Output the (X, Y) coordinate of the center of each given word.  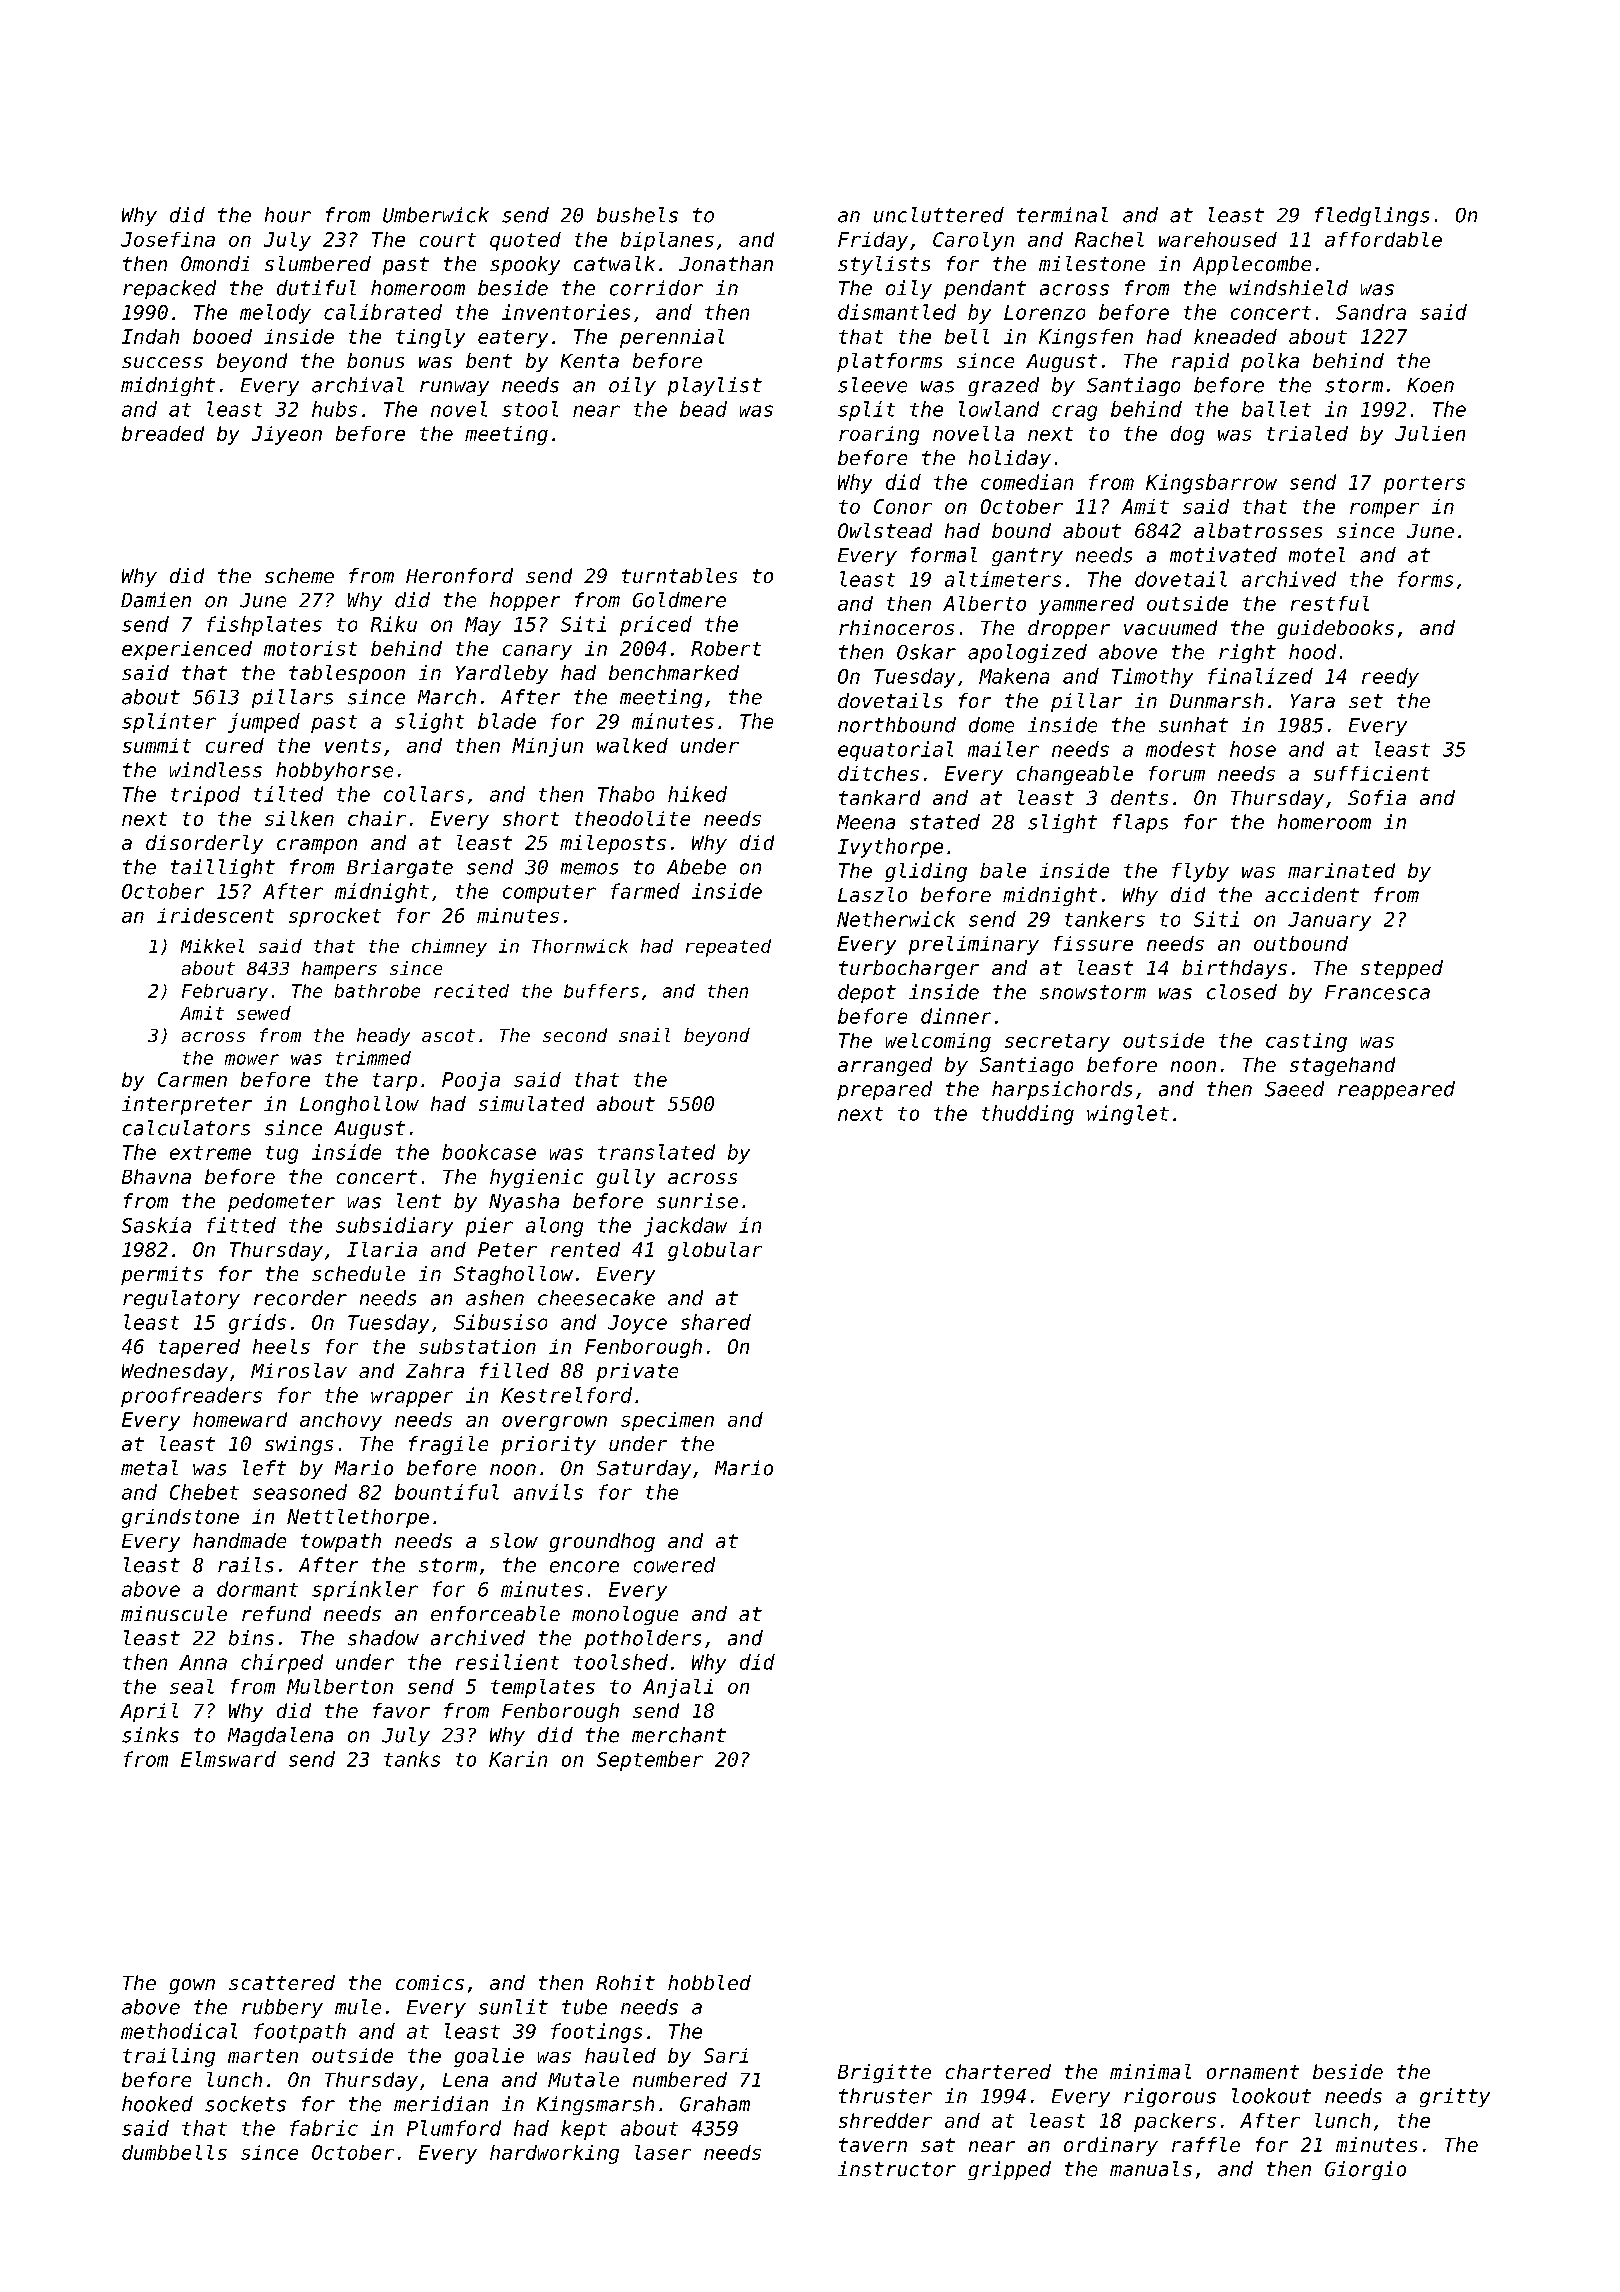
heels (281, 1346)
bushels (637, 215)
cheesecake (596, 1298)
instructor (897, 2169)
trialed (1307, 433)
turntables (679, 575)
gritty (1455, 2097)
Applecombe (1252, 265)
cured (235, 745)
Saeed (1294, 1089)
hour (288, 215)
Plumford (454, 2128)
